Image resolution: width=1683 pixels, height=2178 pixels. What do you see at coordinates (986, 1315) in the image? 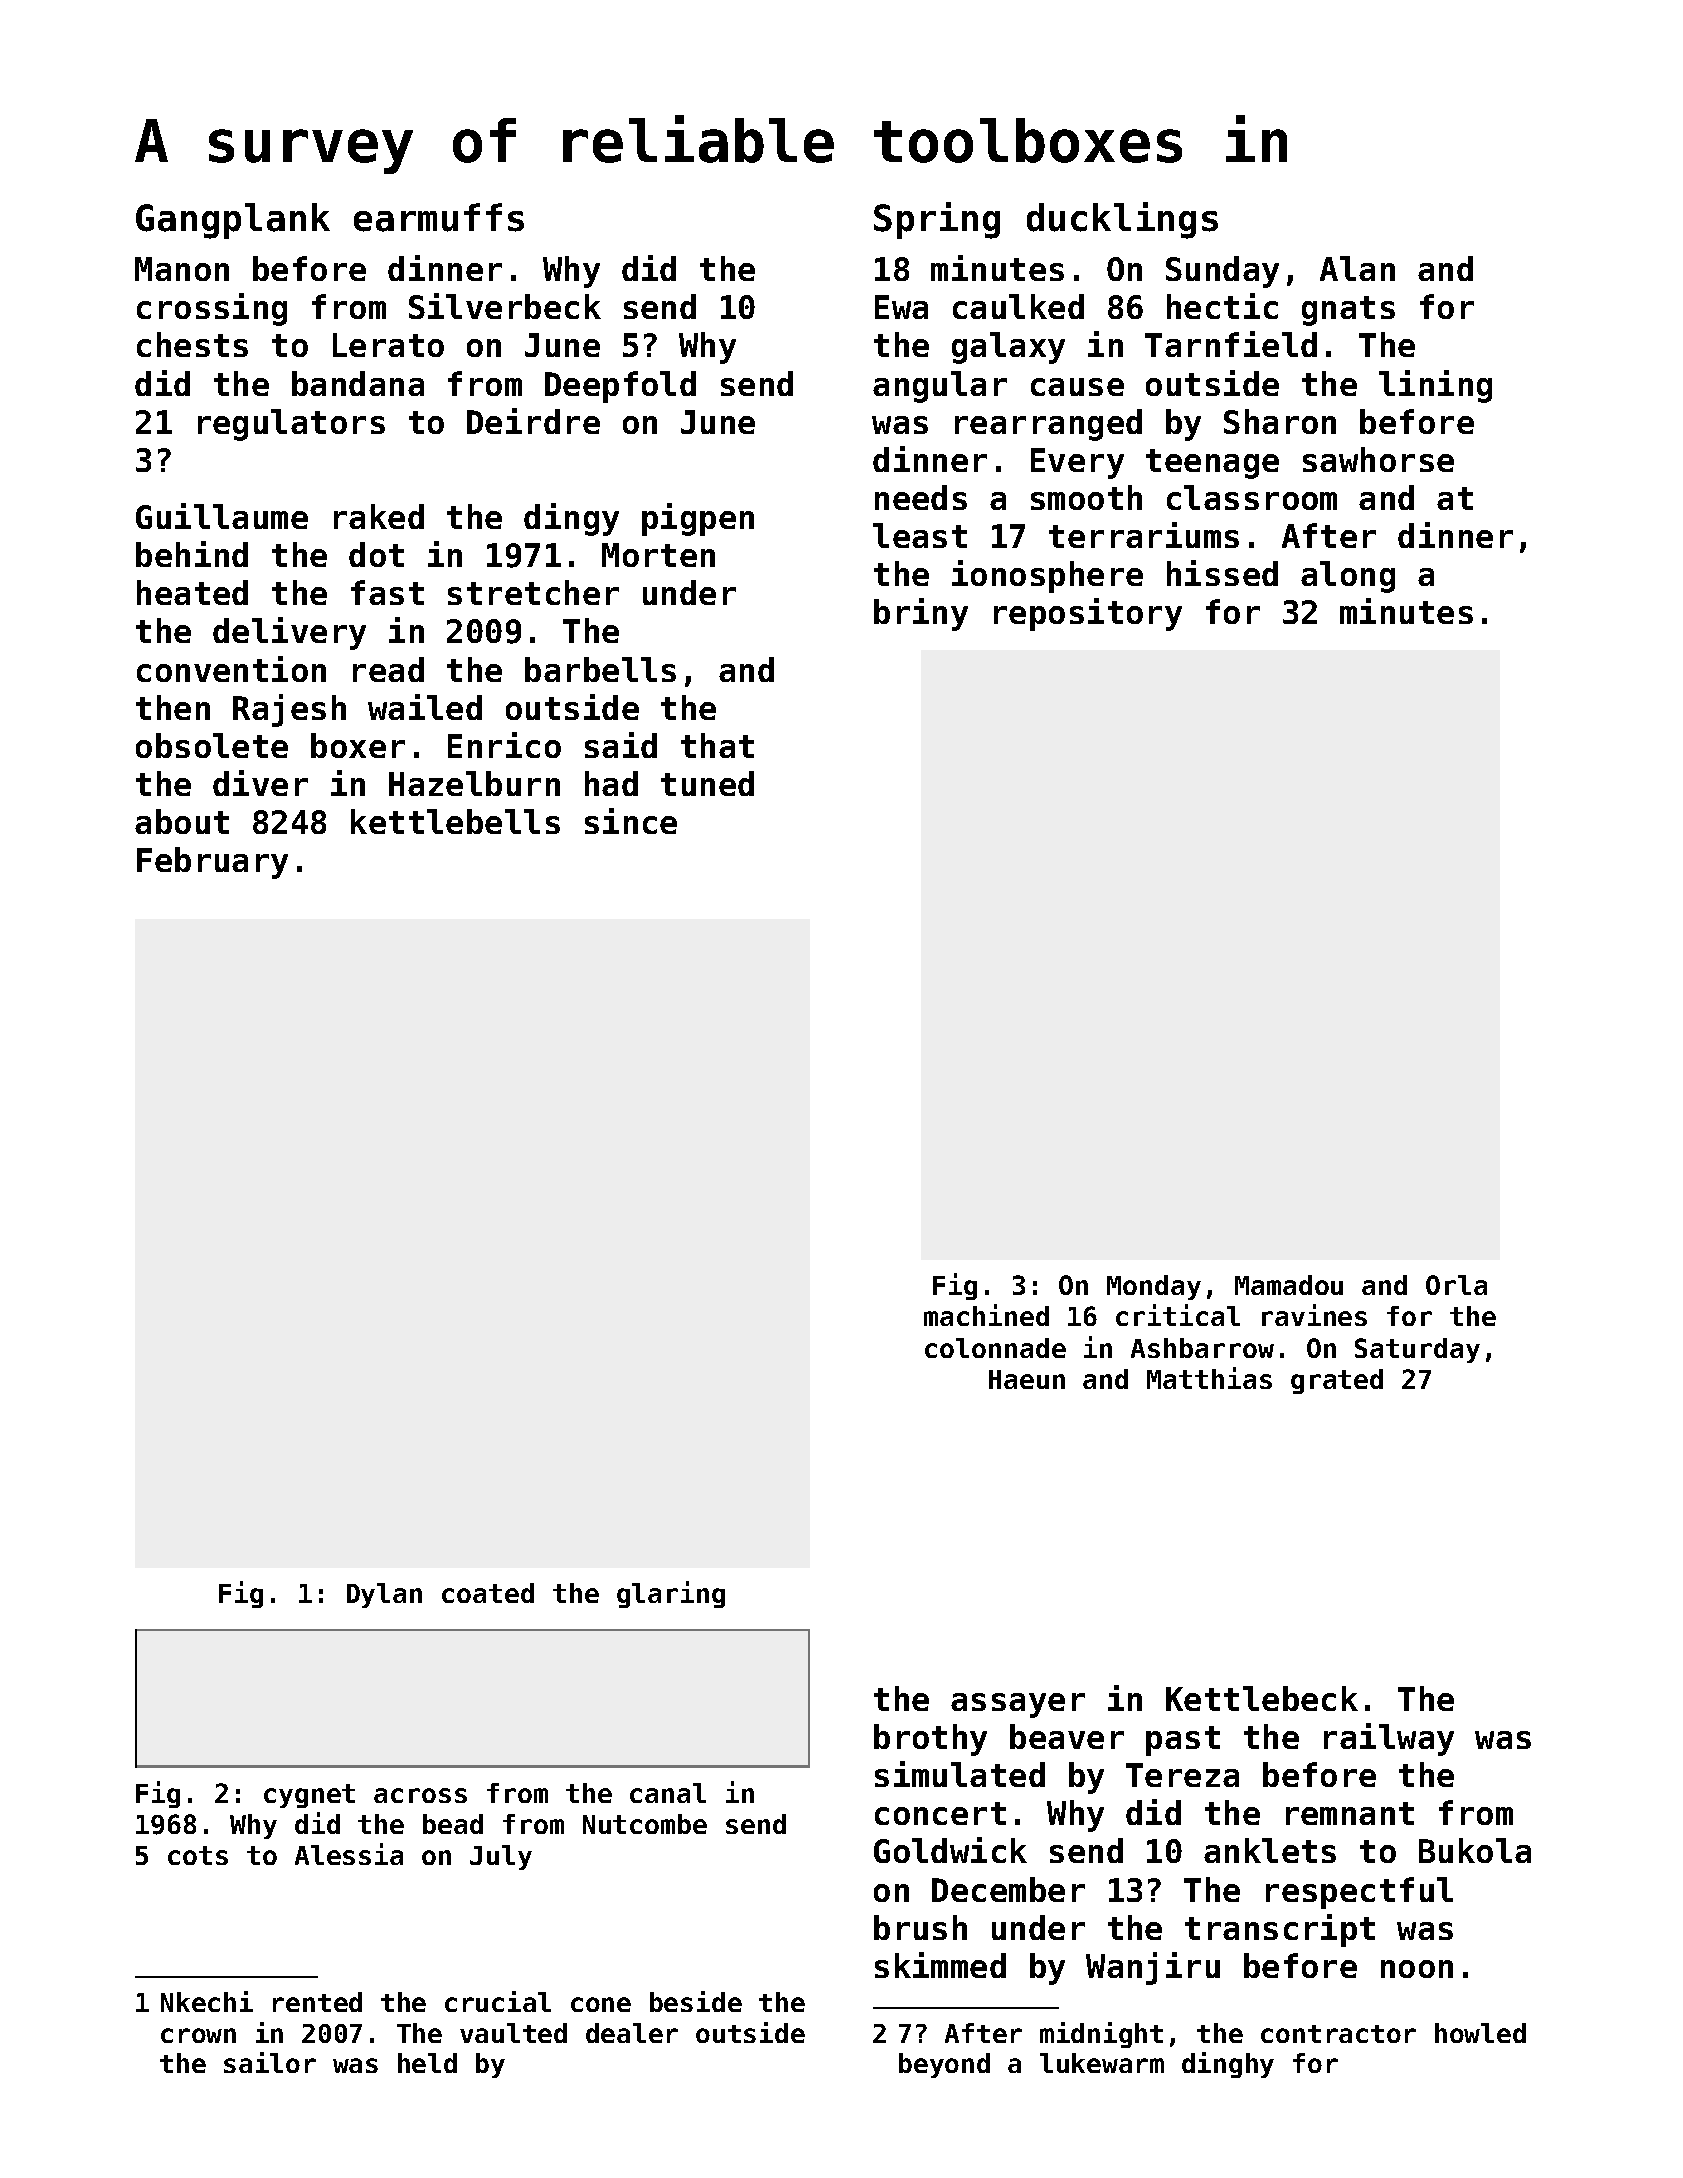
I see `machined` at bounding box center [986, 1315].
